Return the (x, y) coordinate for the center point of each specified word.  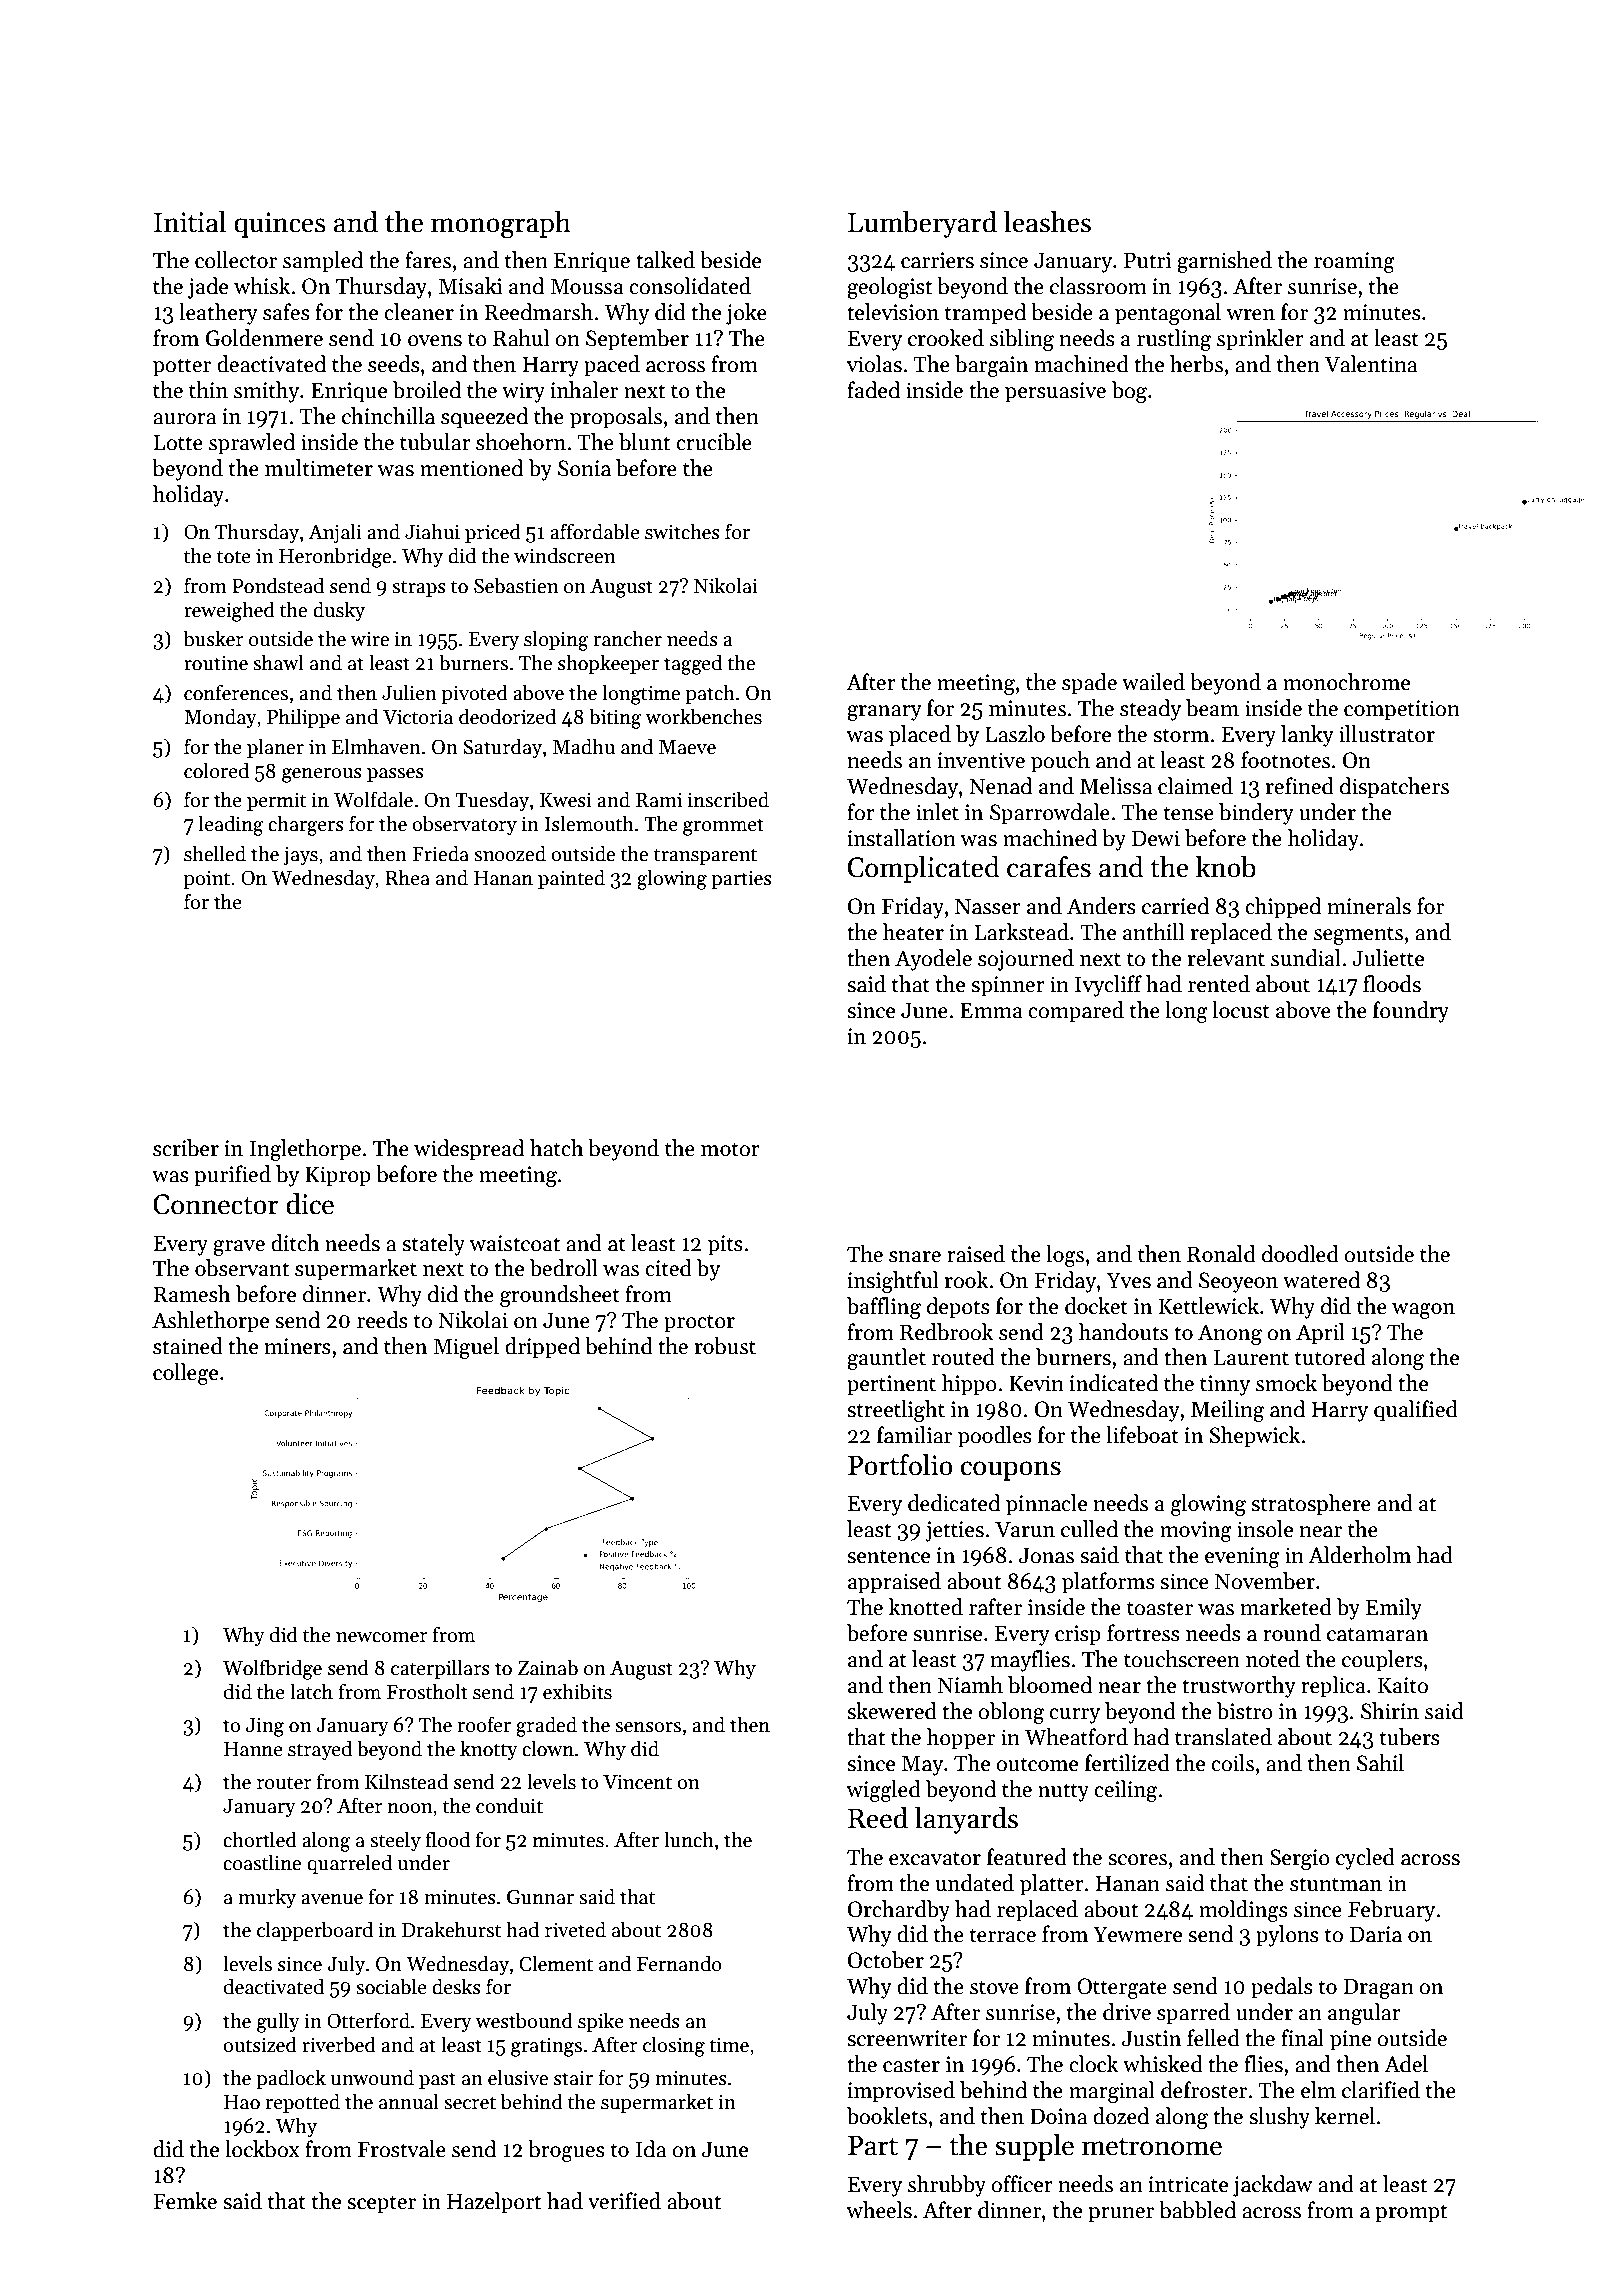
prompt (1411, 2213)
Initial (190, 222)
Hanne (253, 1749)
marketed (1286, 1607)
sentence (888, 1556)
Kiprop (338, 1176)
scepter (381, 2204)
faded (873, 390)
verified (624, 2201)
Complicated (924, 869)
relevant (1226, 958)
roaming (1354, 262)
